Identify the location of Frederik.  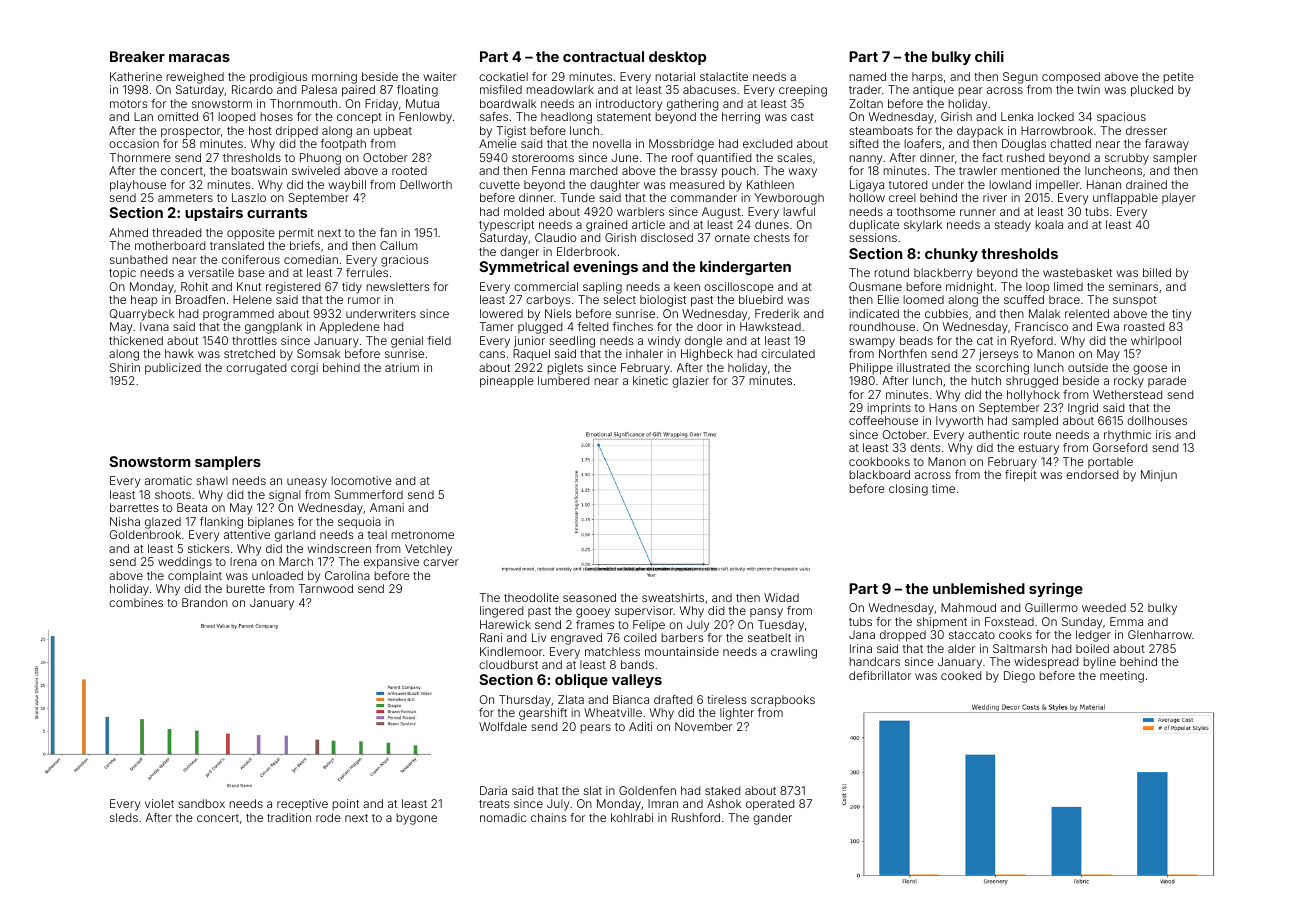
(777, 313).
